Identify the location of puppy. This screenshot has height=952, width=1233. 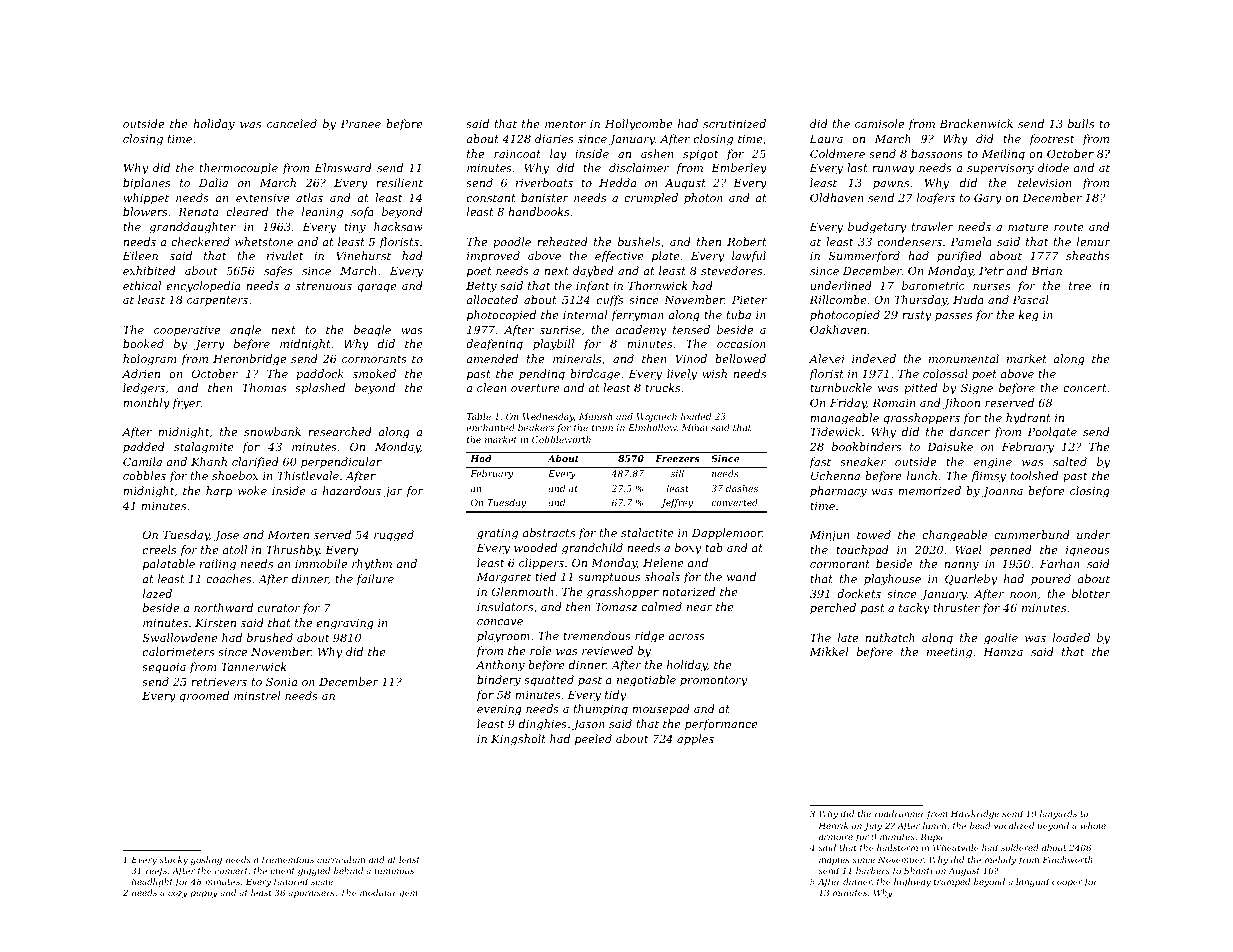
(204, 894).
